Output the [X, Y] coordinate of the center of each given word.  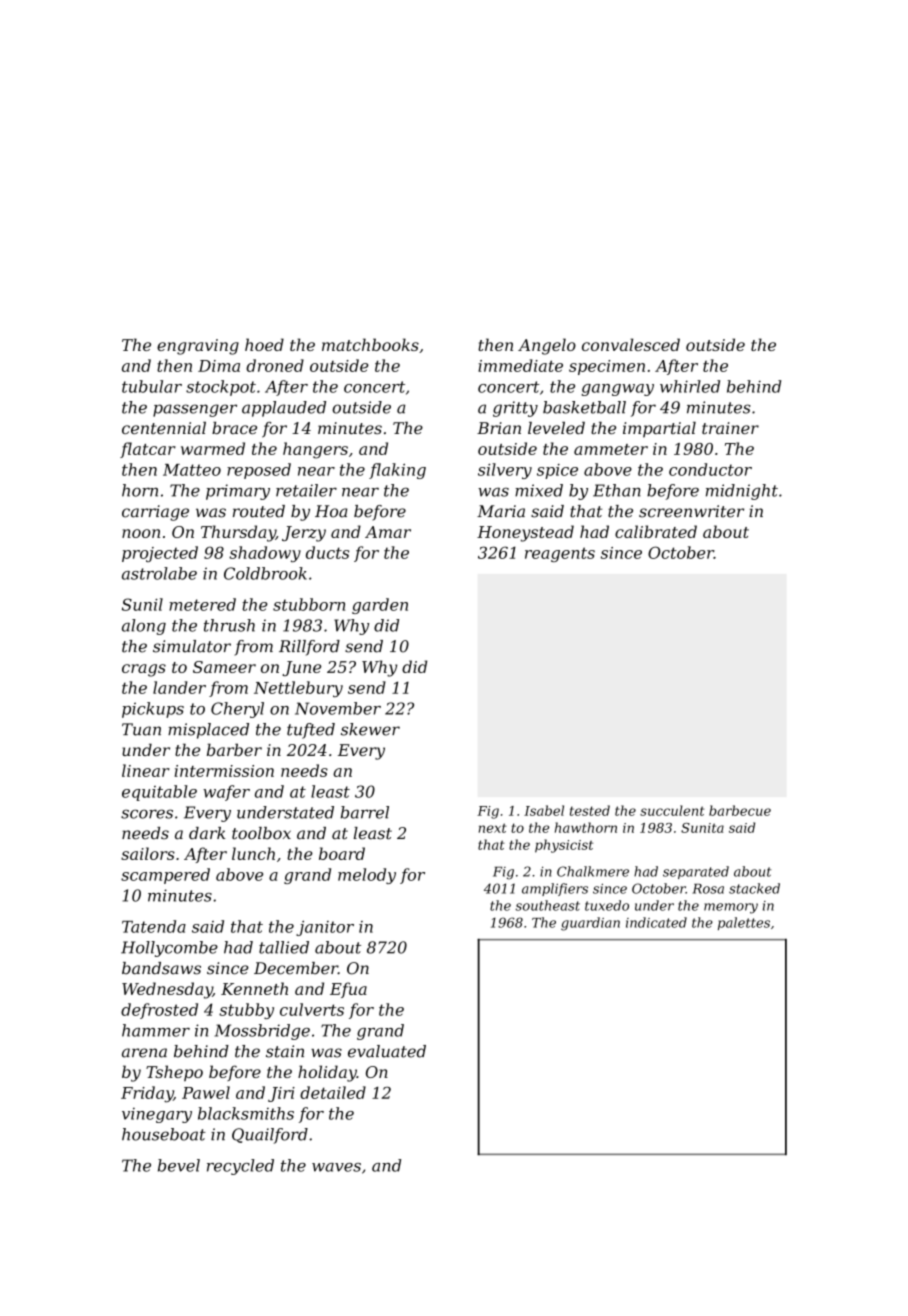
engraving [198, 347]
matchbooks [370, 344]
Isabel [544, 810]
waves [336, 1167]
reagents [560, 554]
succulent [672, 810]
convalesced [631, 344]
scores [147, 814]
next [493, 828]
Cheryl [237, 710]
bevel [179, 1165]
